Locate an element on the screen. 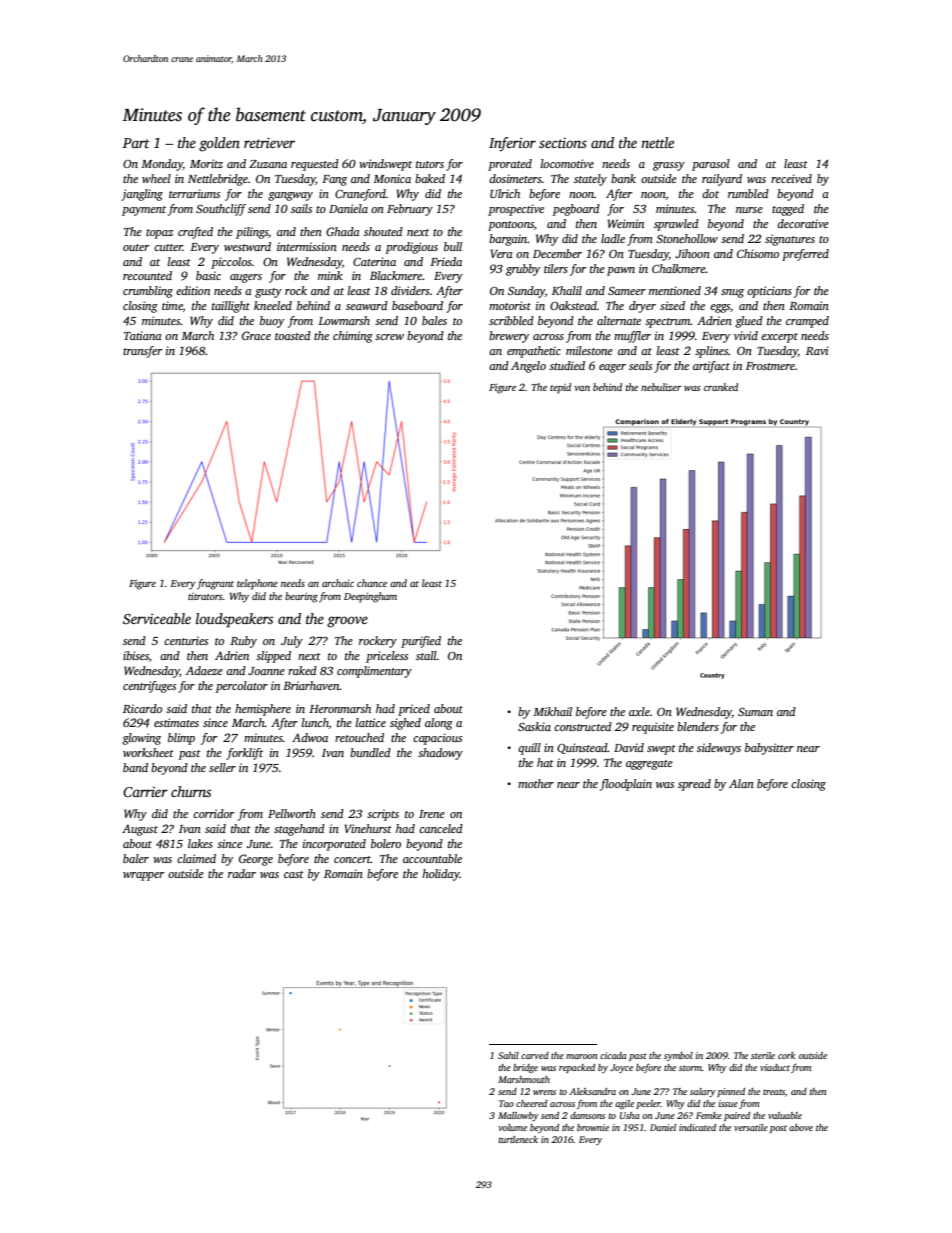 This screenshot has height=1233, width=952. centuries is located at coordinates (186, 640).
